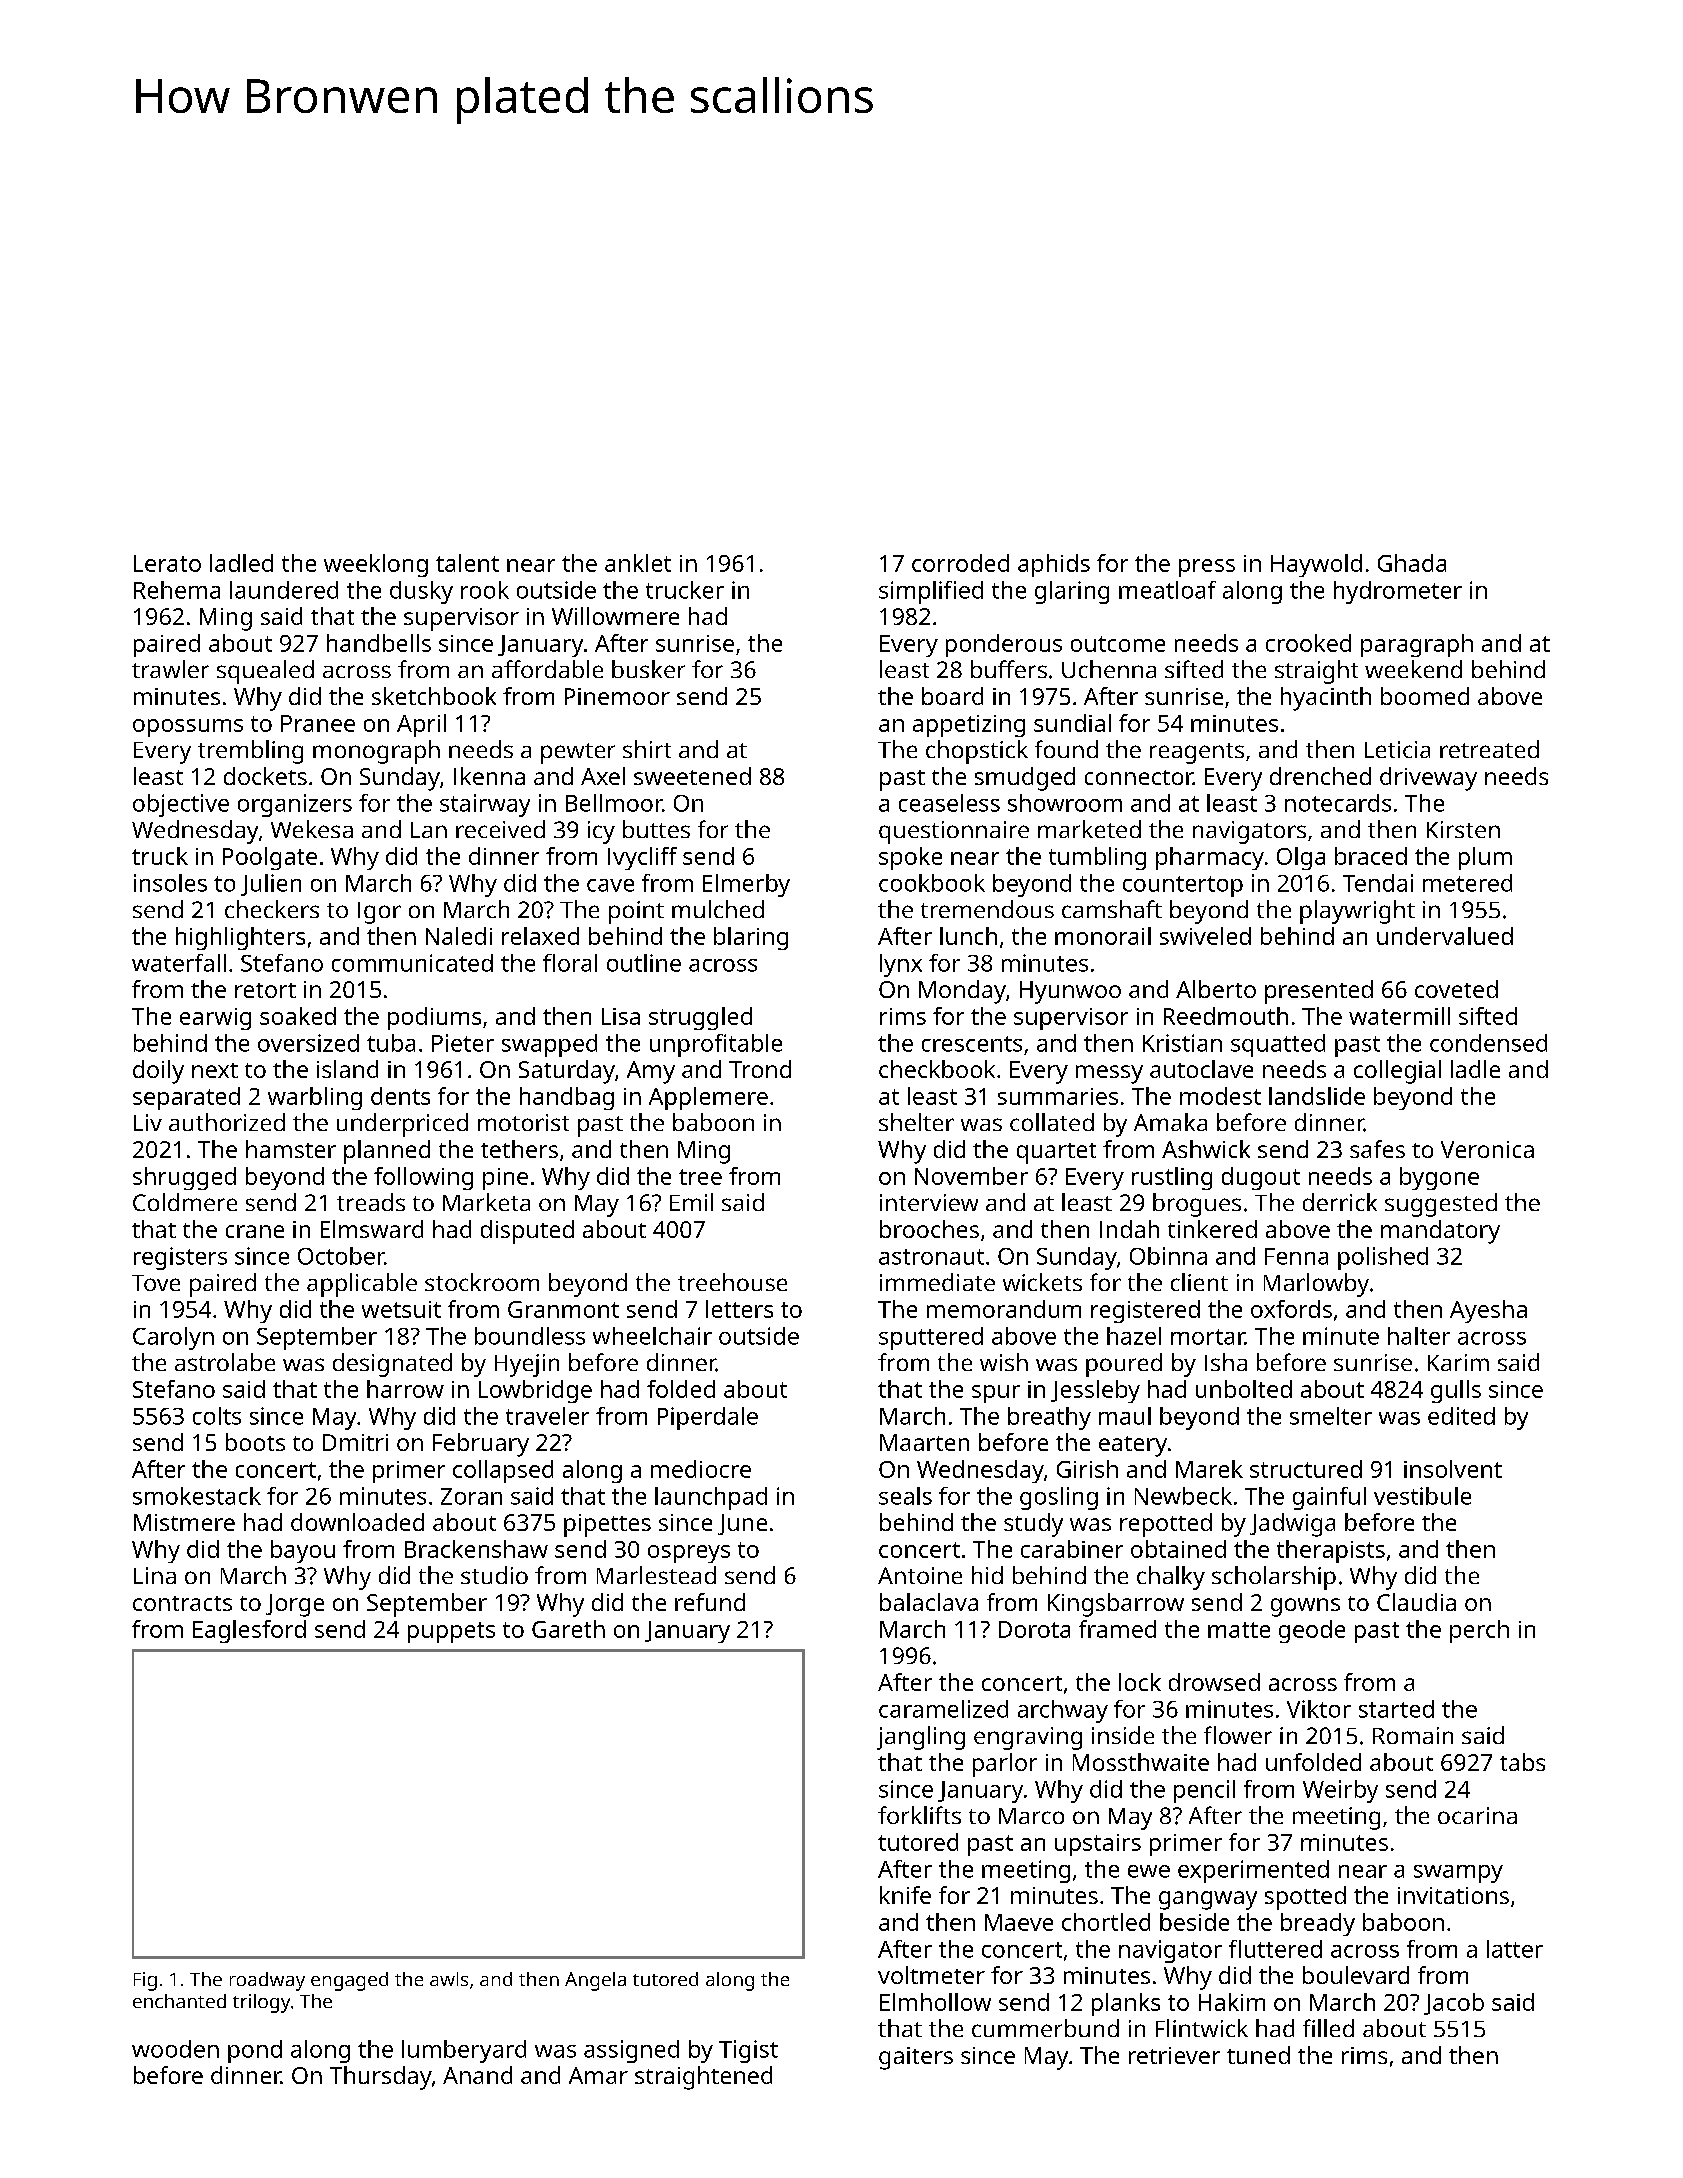 This screenshot has height=2178, width=1683. Describe the element at coordinates (692, 776) in the screenshot. I see `sweetened` at that location.
